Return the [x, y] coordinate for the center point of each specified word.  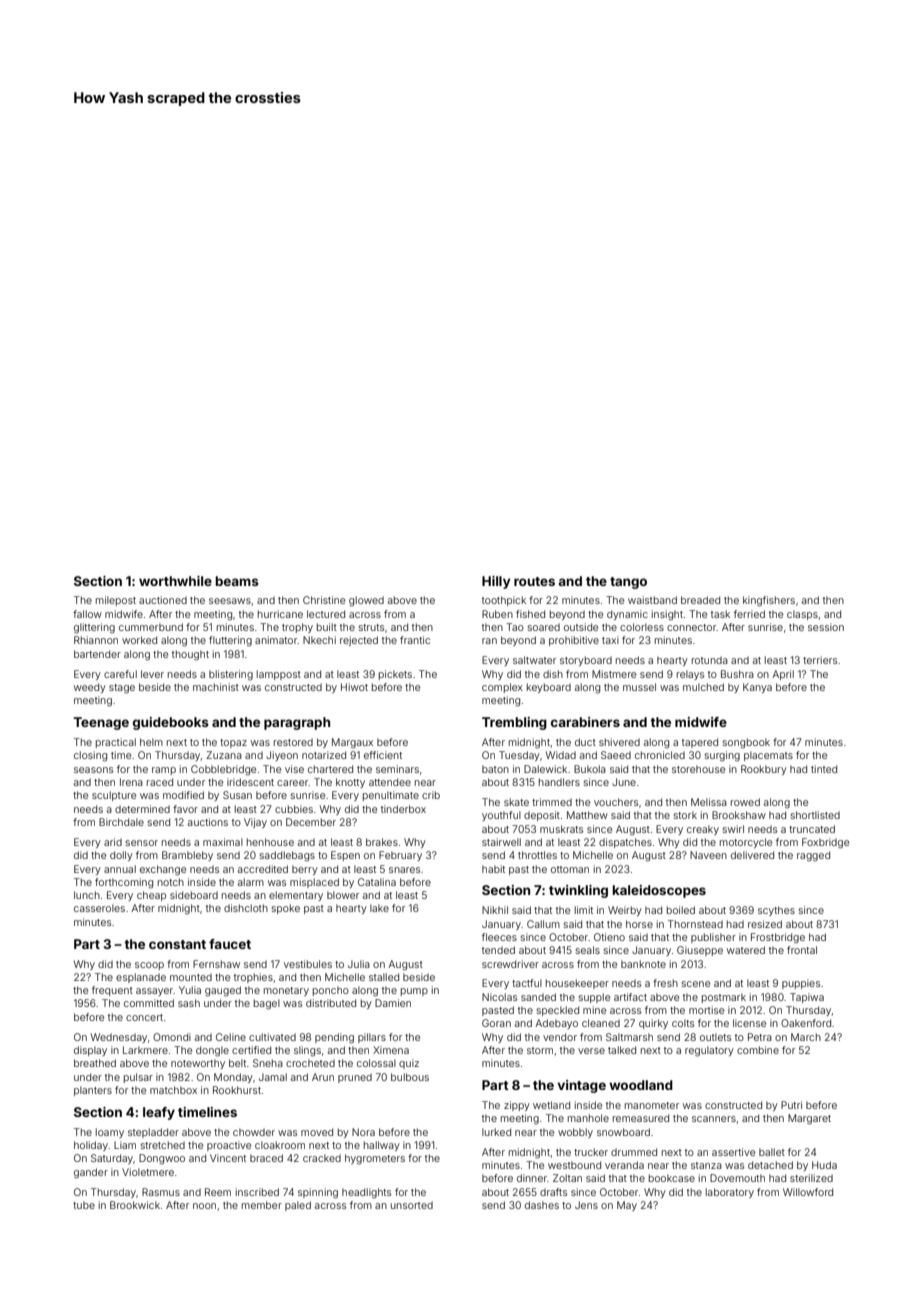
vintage [581, 1086]
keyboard [549, 688]
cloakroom [280, 1145]
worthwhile [175, 581]
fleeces [499, 937]
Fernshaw [216, 964]
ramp [164, 771]
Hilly [496, 582]
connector [691, 627]
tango [628, 583]
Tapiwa [807, 998]
